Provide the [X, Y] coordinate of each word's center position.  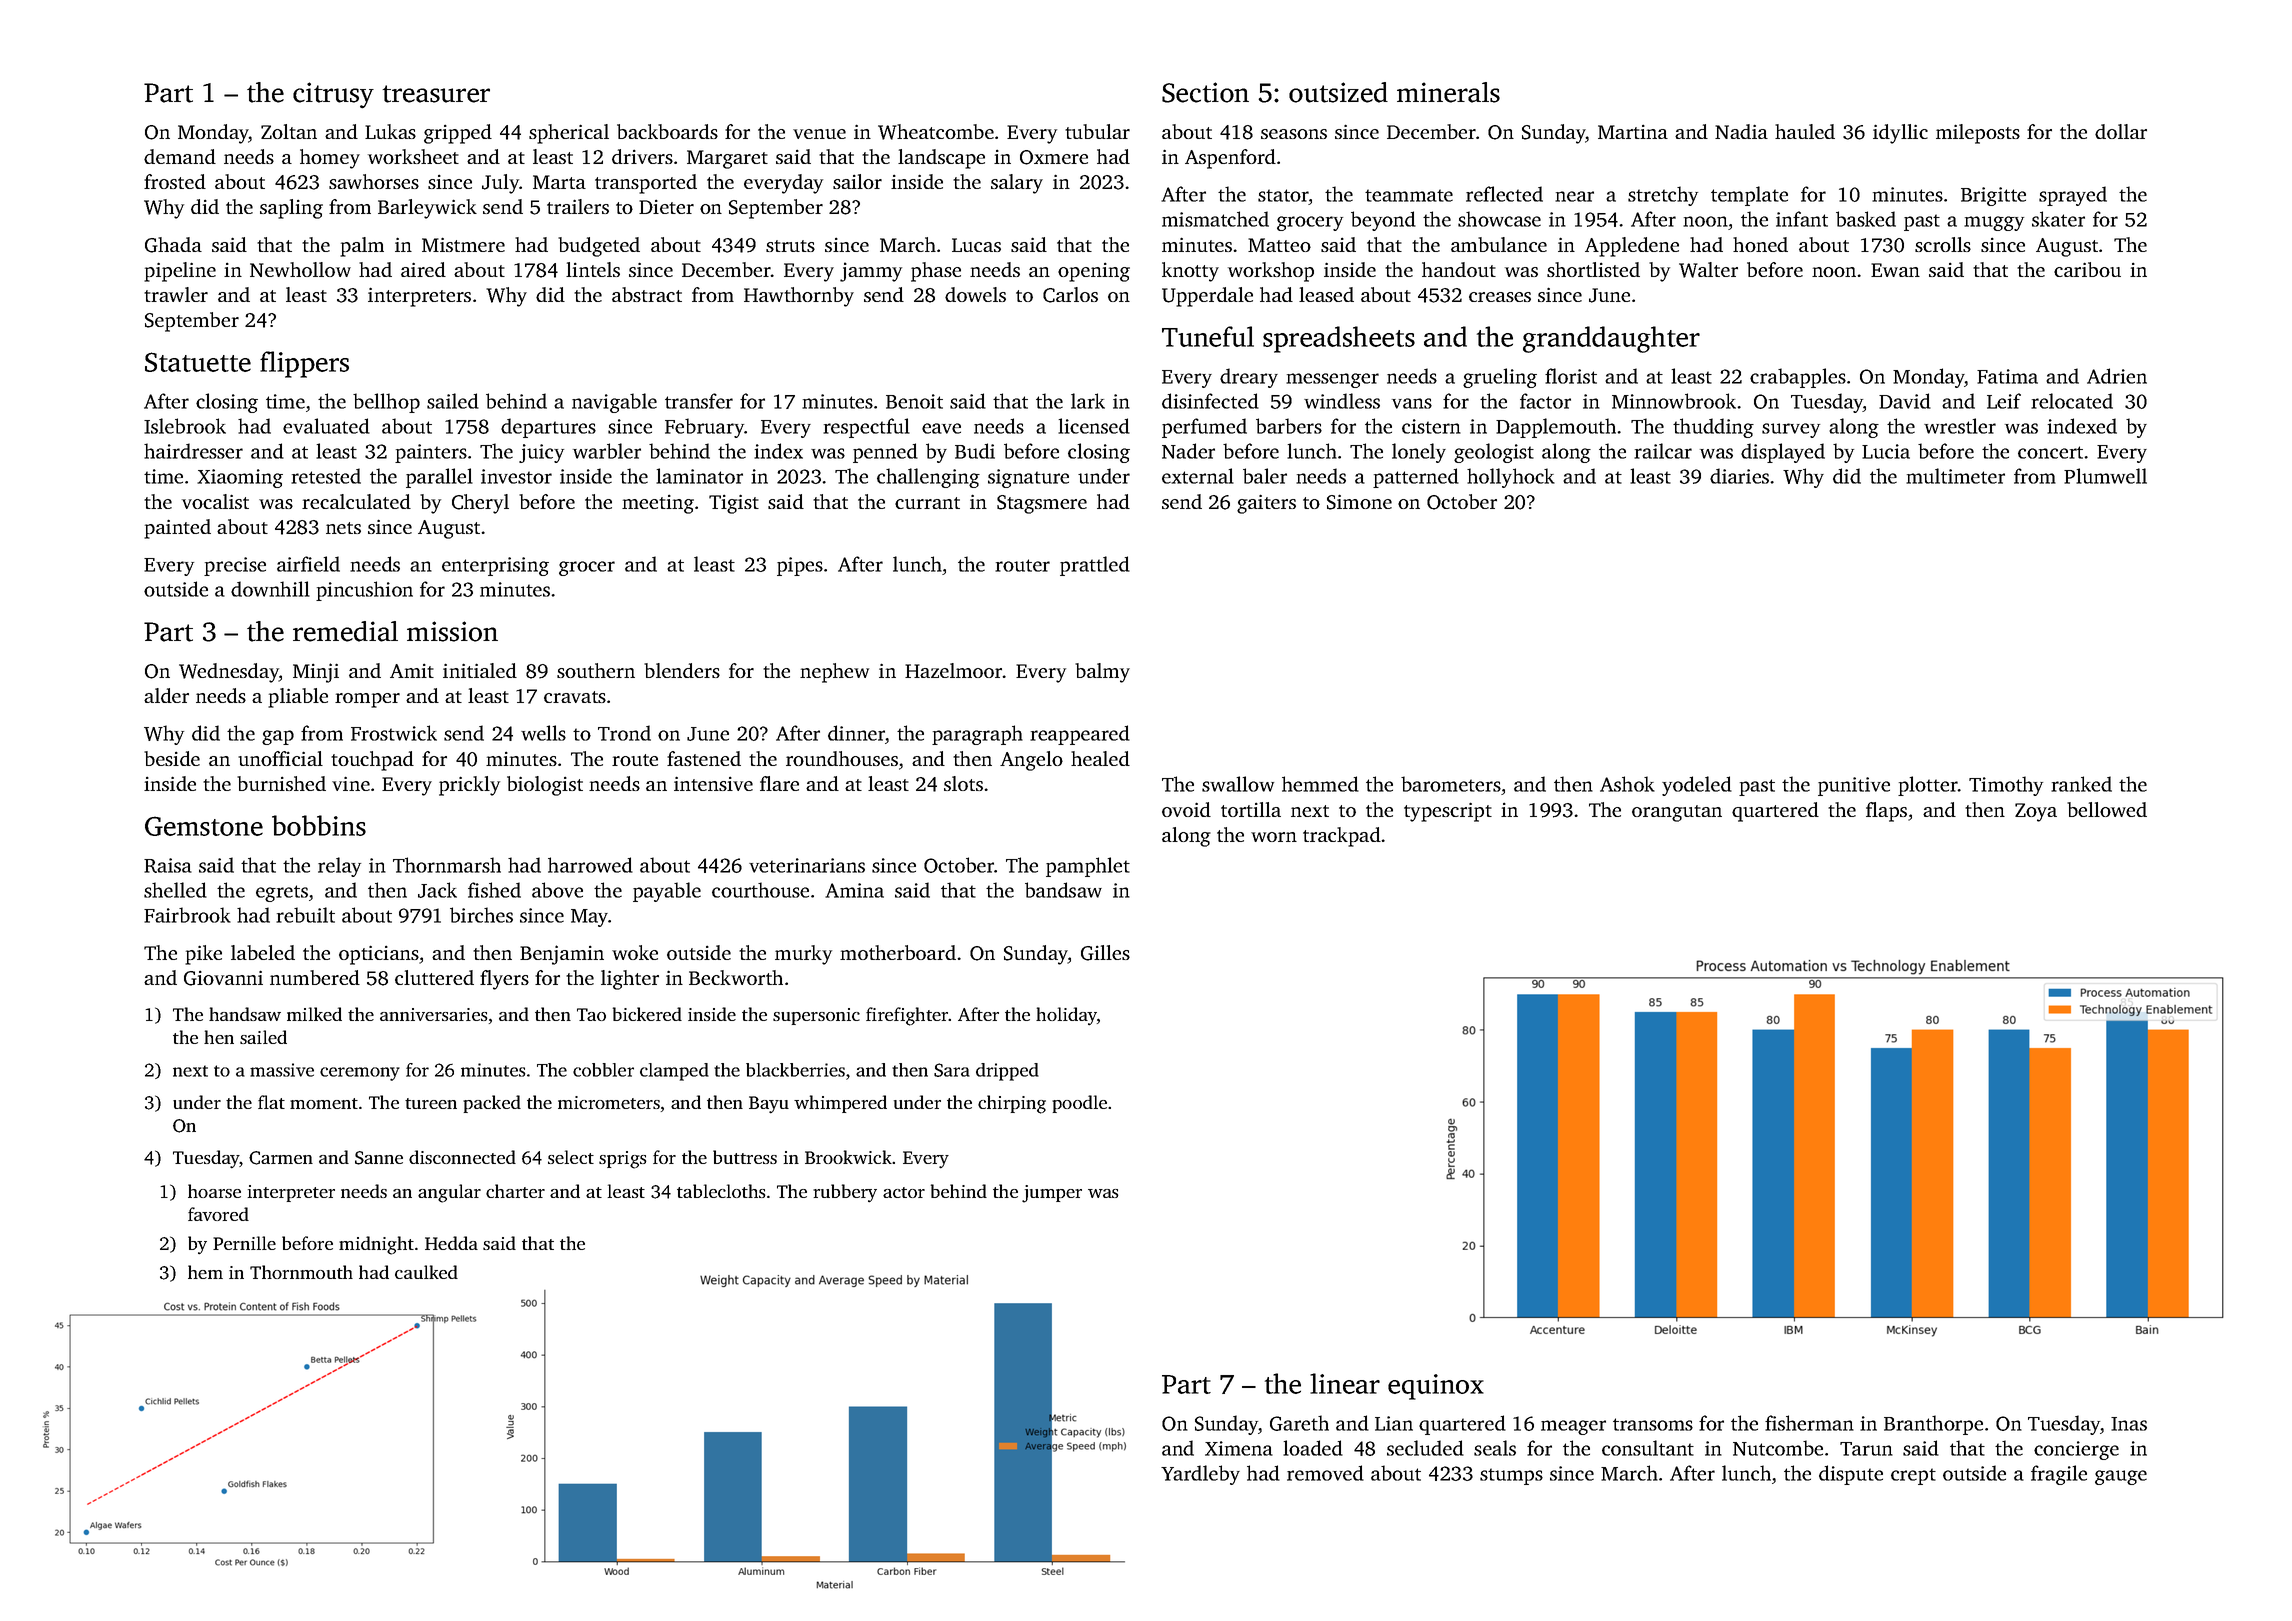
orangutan [1677, 813]
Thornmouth [301, 1272]
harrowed [590, 865]
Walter [1708, 270]
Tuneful [1208, 336]
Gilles [1105, 953]
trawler [176, 294]
